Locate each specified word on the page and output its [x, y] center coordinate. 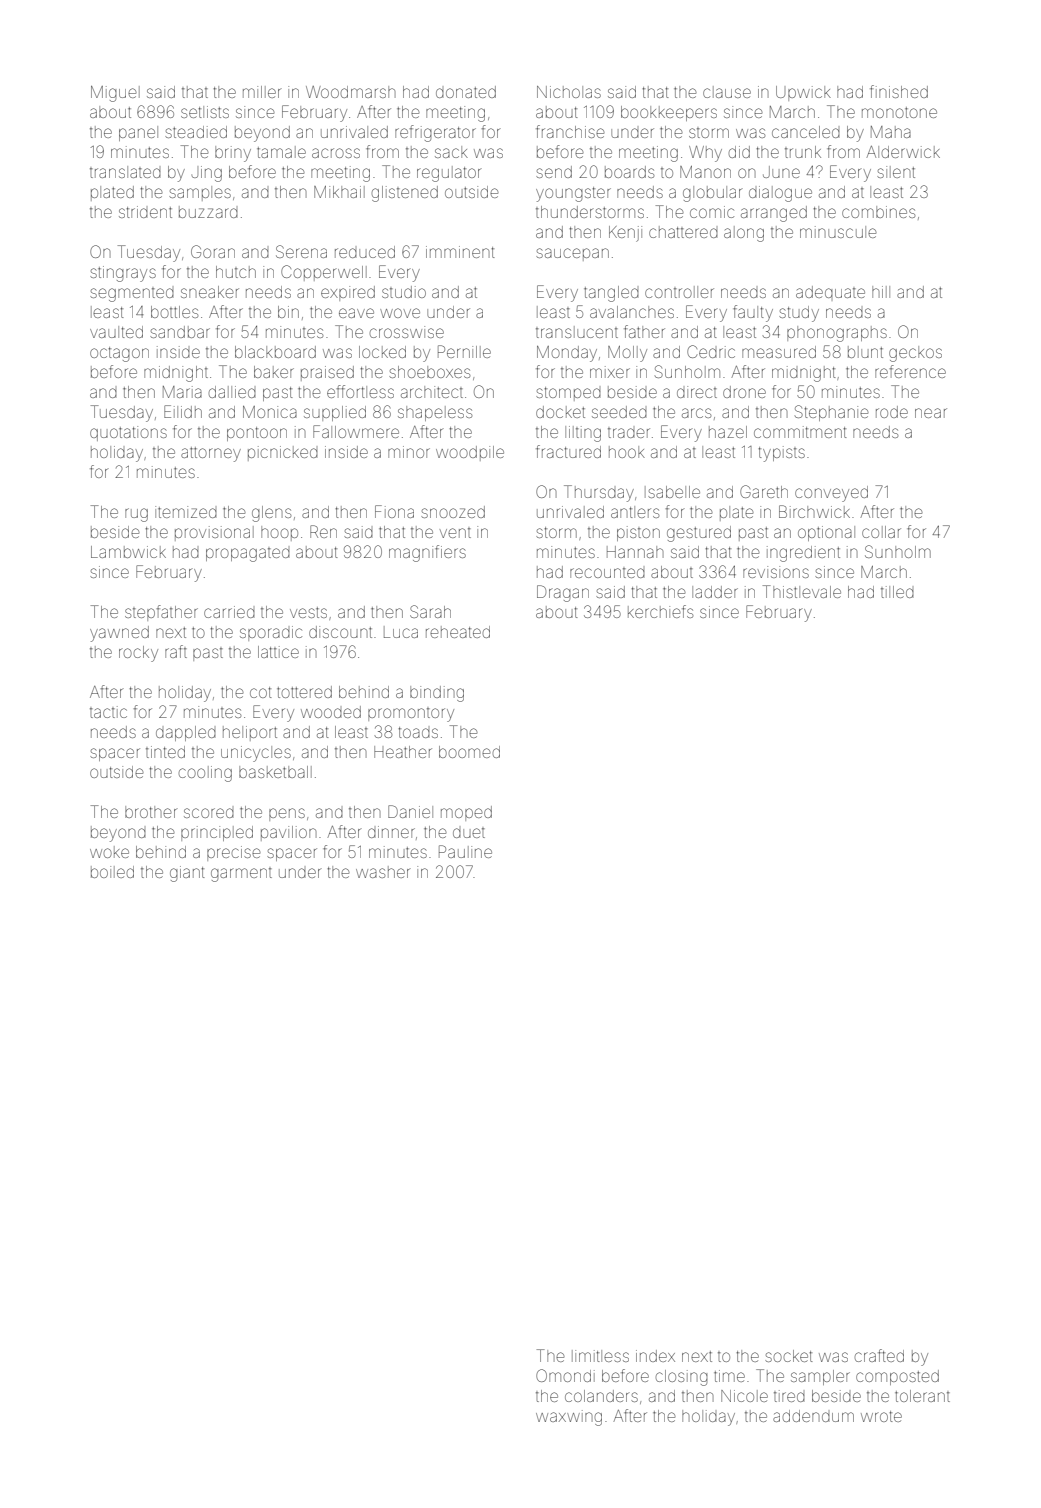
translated [125, 172]
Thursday [599, 493]
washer [383, 872]
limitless [600, 1356]
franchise [570, 131]
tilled [897, 592]
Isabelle [672, 492]
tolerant [922, 1396]
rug [136, 515]
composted [897, 1377]
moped [466, 813]
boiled [112, 872]
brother [151, 812]
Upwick [803, 93]
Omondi [565, 1375]
